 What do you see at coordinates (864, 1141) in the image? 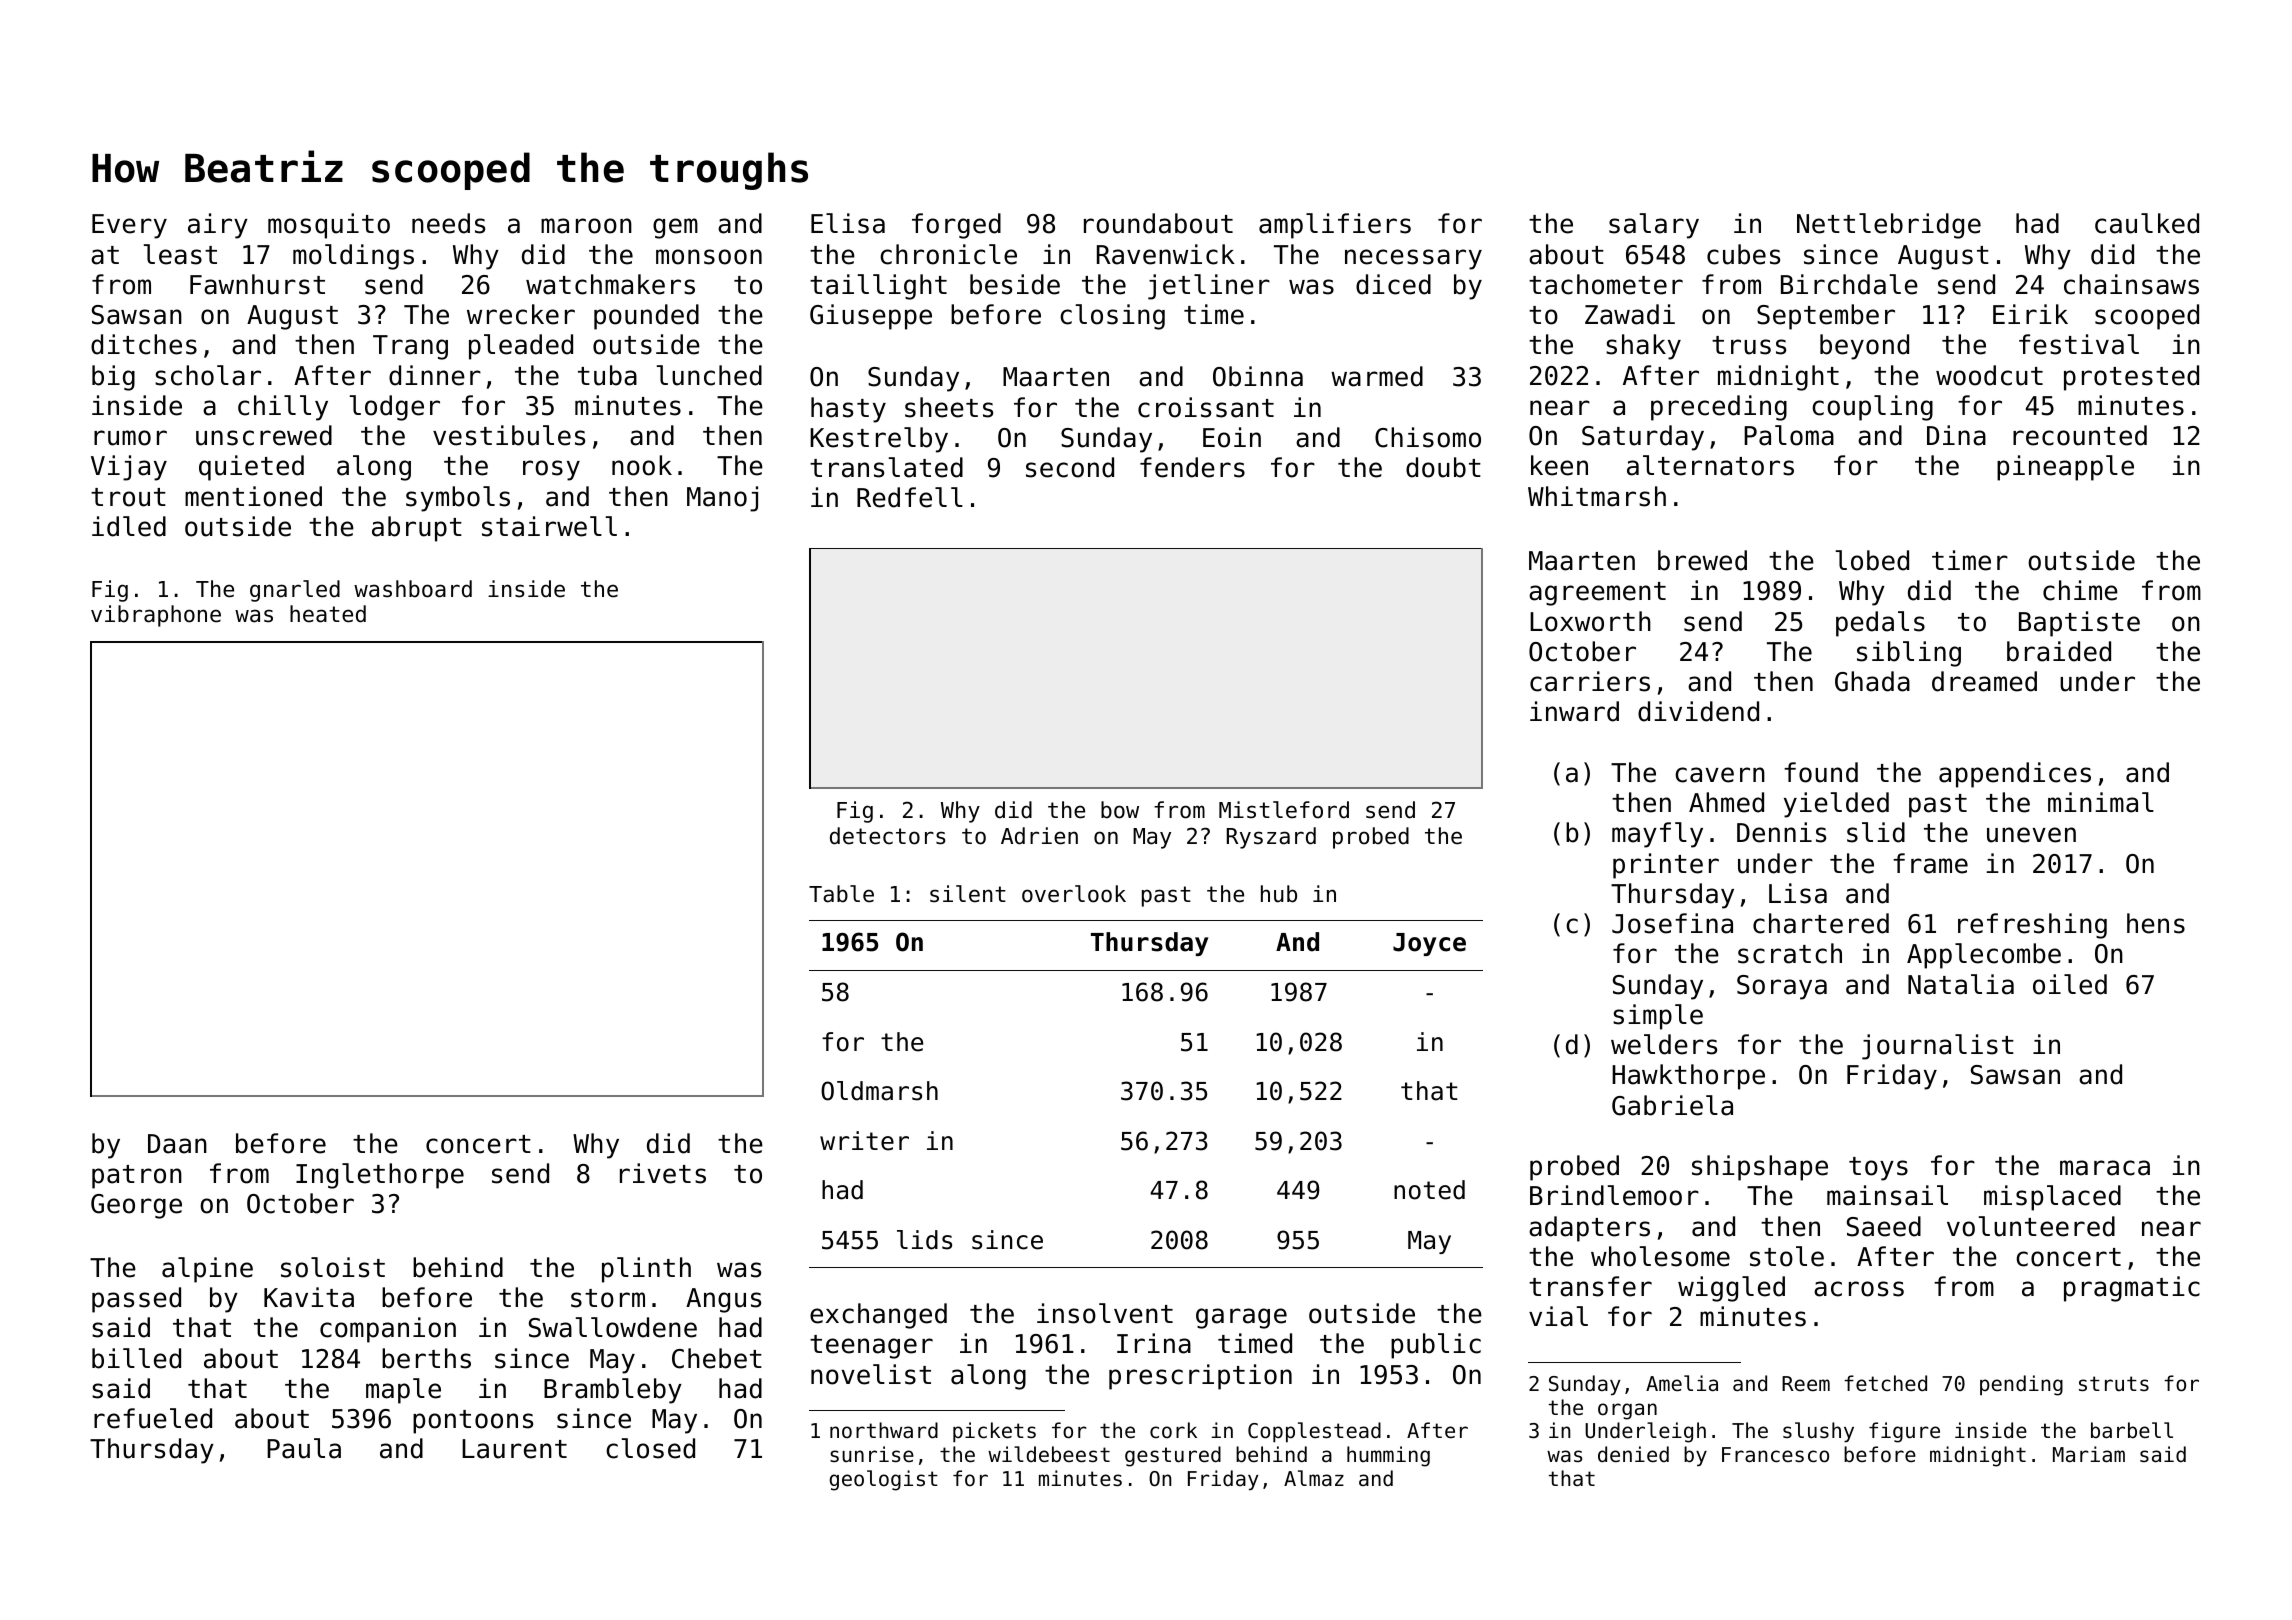
I see `writer` at bounding box center [864, 1141].
